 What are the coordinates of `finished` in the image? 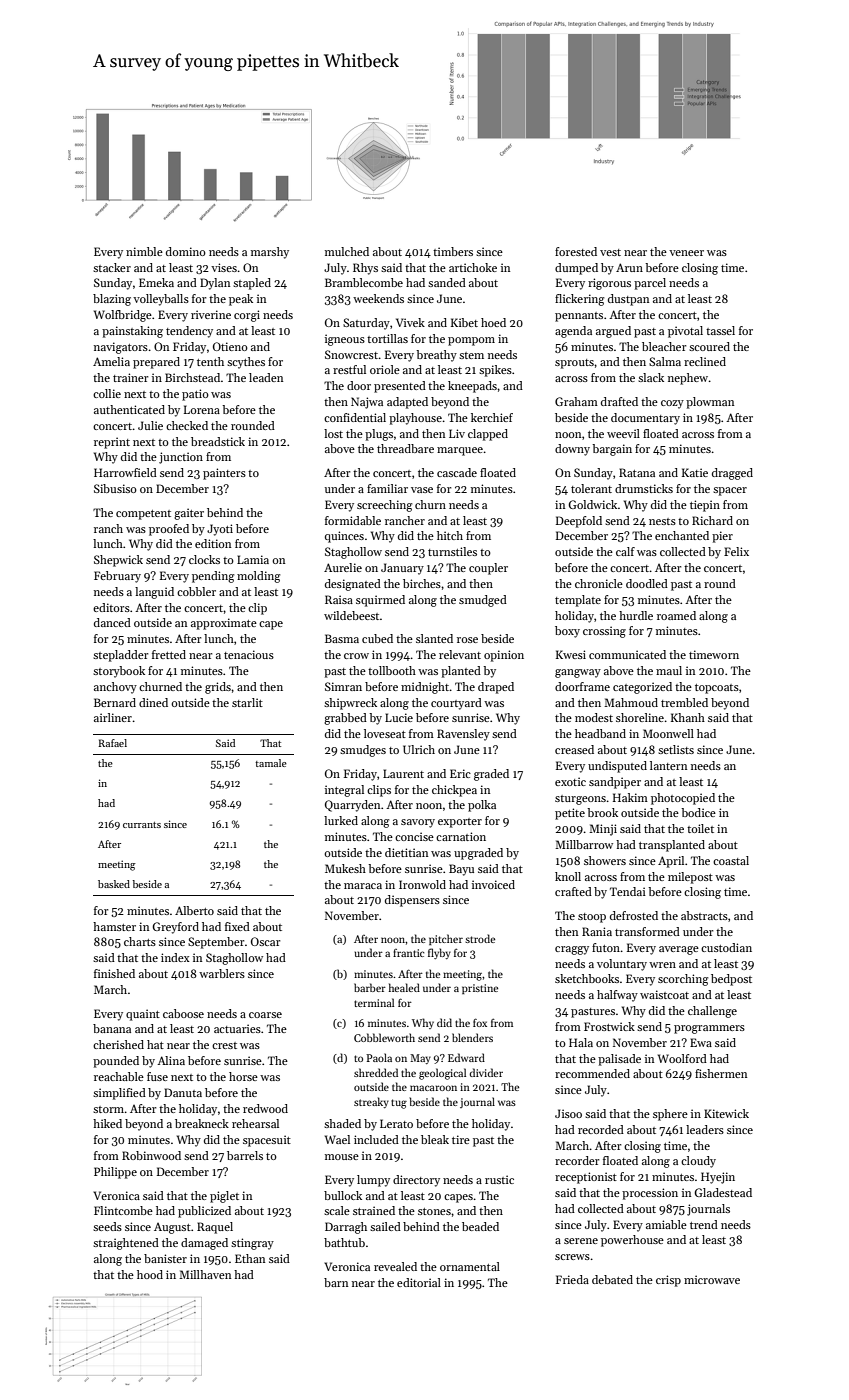 It's located at (114, 973).
